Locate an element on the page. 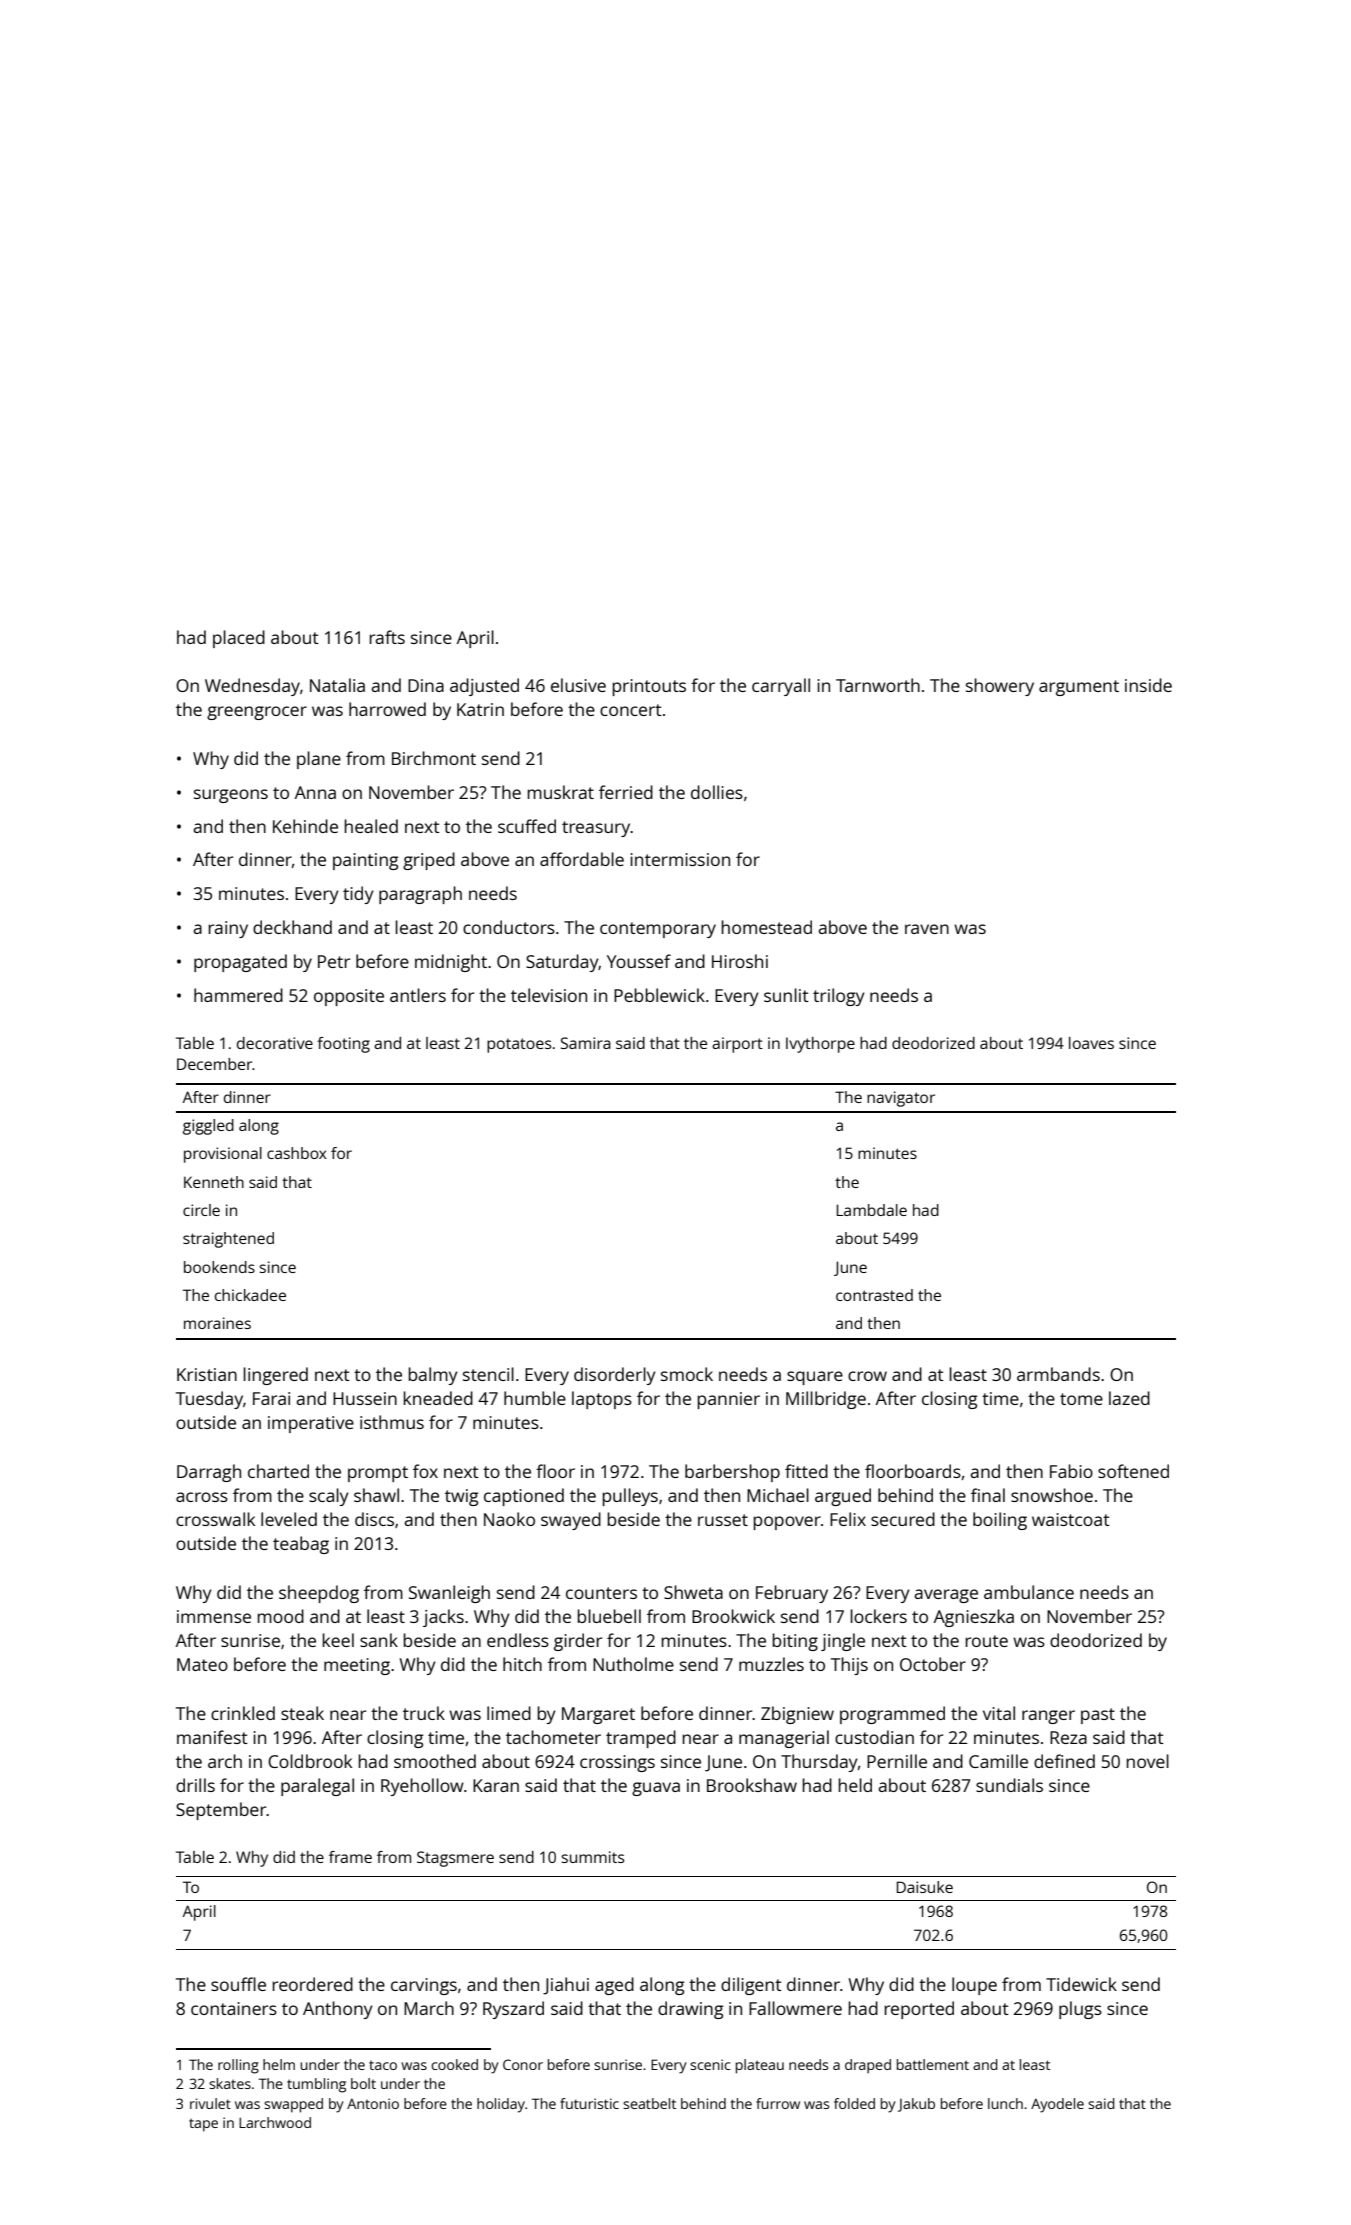 This page has width=1351, height=2225. argued is located at coordinates (843, 1497).
